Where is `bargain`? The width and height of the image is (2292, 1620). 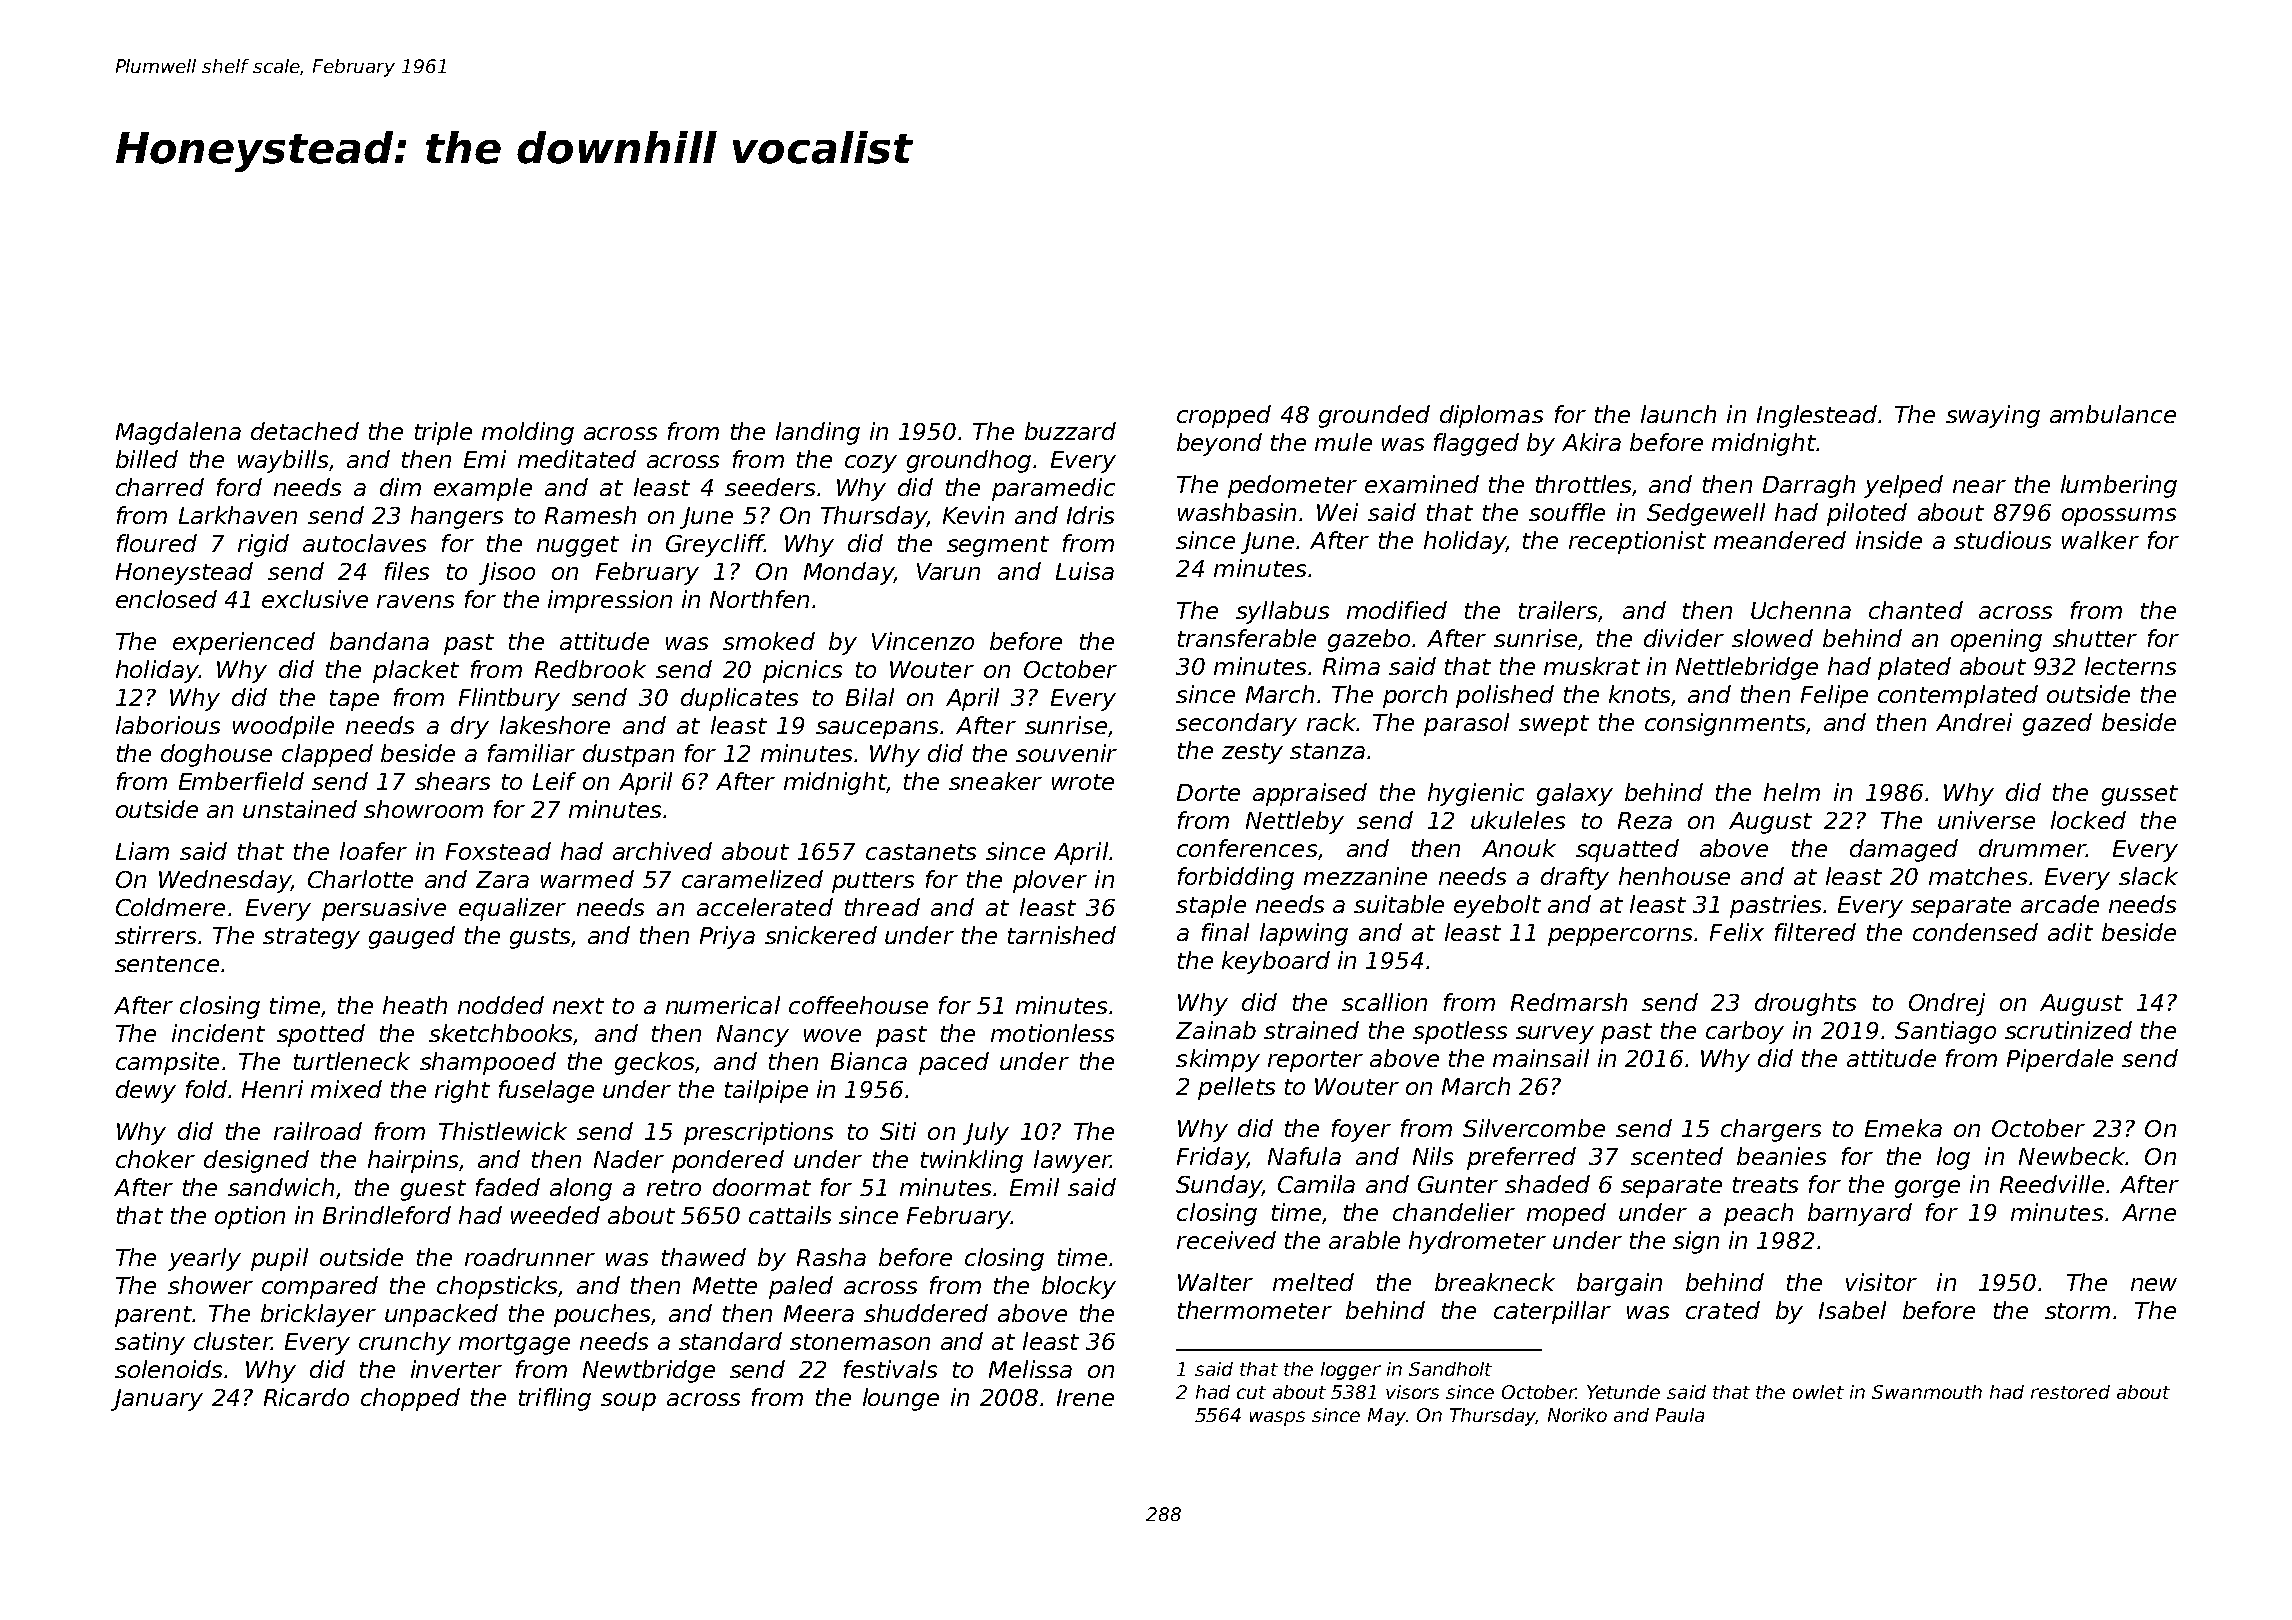
bargain is located at coordinates (1619, 1284).
